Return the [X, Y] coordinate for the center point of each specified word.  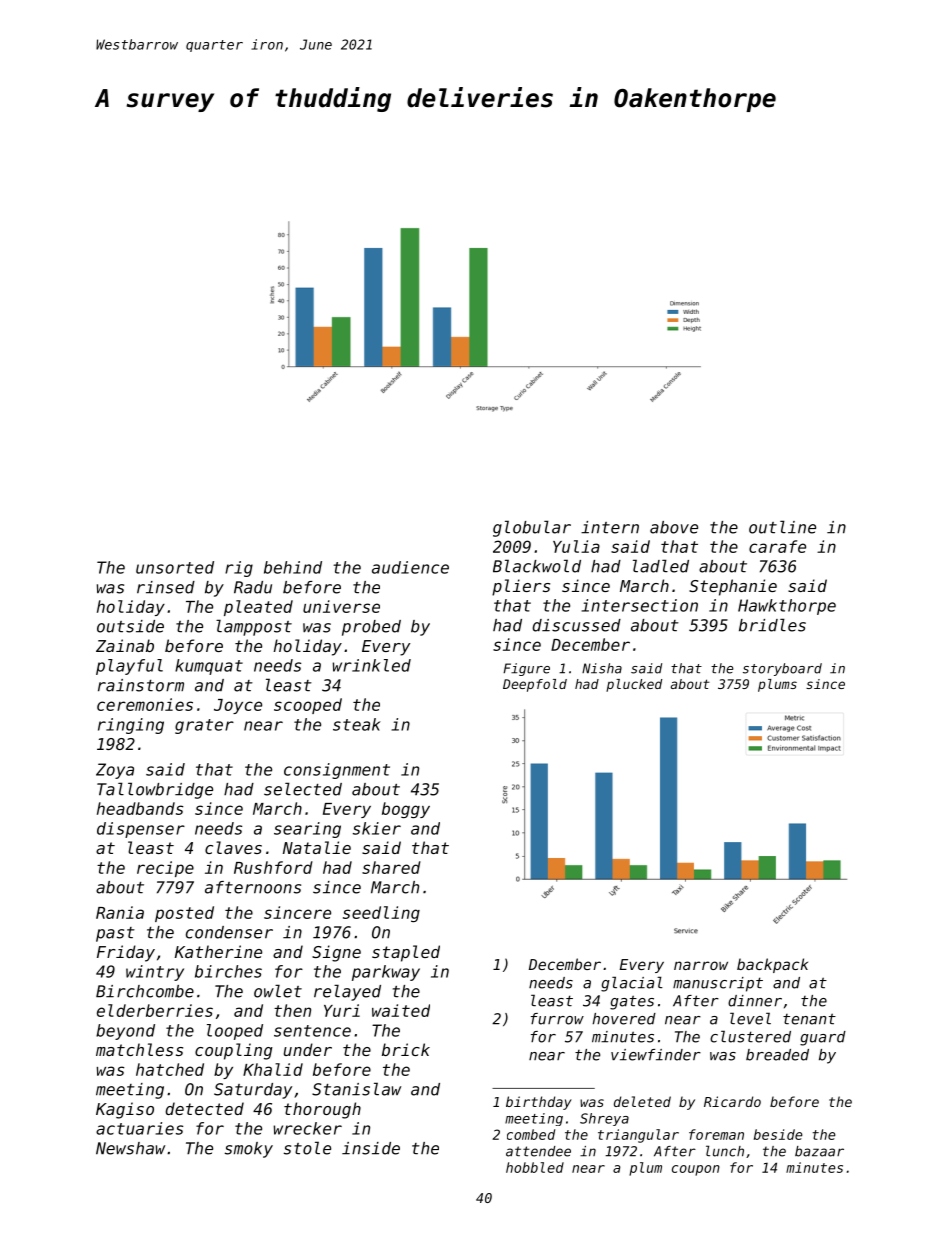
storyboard [782, 669]
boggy [406, 810]
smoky [249, 1150]
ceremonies [145, 704]
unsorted [175, 567]
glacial [632, 984]
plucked [634, 685]
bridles [772, 625]
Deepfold [535, 685]
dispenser [141, 830]
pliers [521, 587]
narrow [701, 965]
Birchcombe [145, 991]
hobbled [535, 1167]
